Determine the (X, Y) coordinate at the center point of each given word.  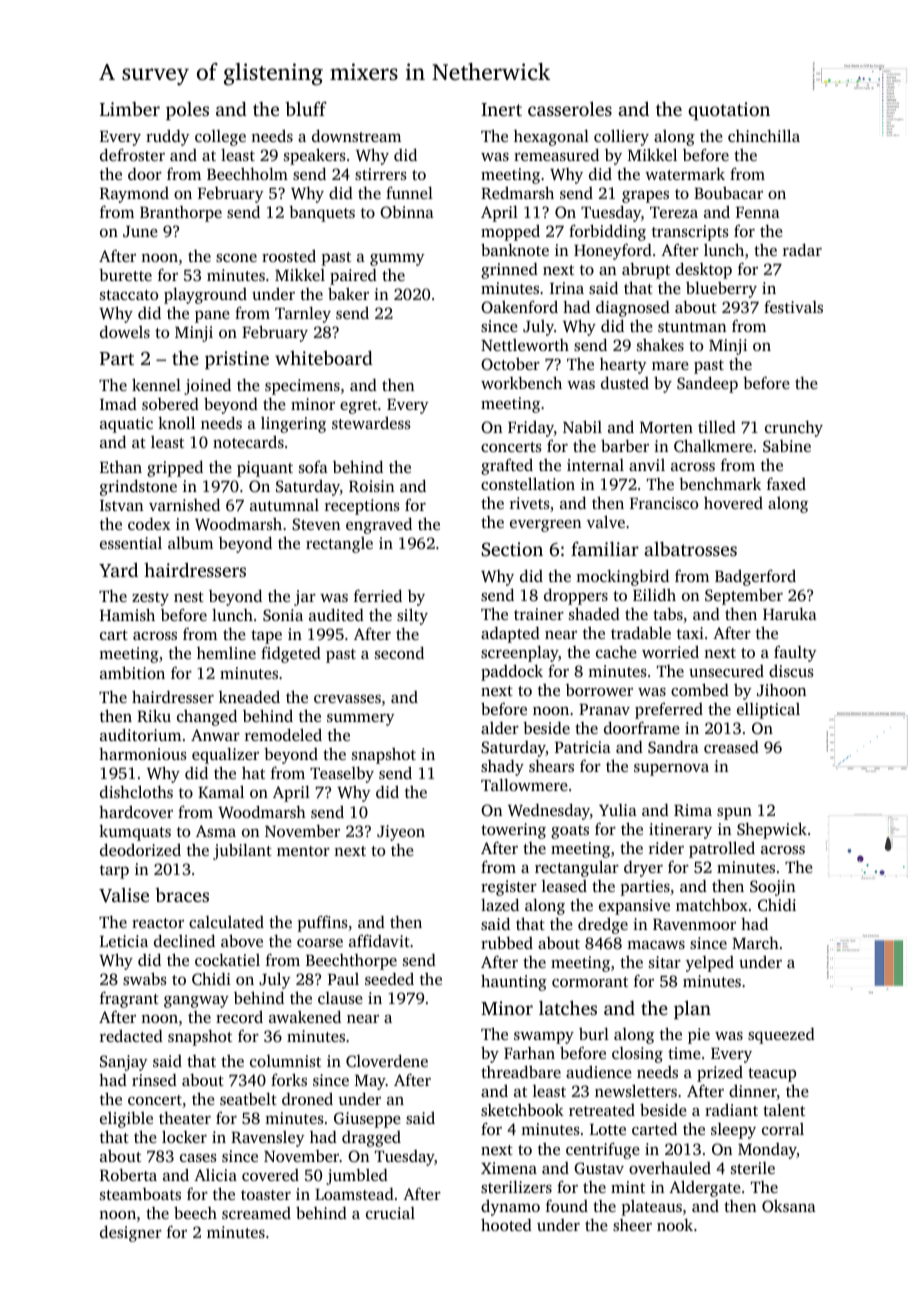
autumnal (284, 505)
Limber (130, 109)
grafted (507, 466)
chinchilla (764, 135)
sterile (753, 1168)
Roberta (128, 1174)
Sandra (673, 747)
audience (599, 1071)
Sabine (787, 446)
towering (513, 831)
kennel (156, 384)
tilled (717, 427)
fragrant (129, 999)
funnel (409, 192)
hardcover (136, 811)
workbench (521, 382)
